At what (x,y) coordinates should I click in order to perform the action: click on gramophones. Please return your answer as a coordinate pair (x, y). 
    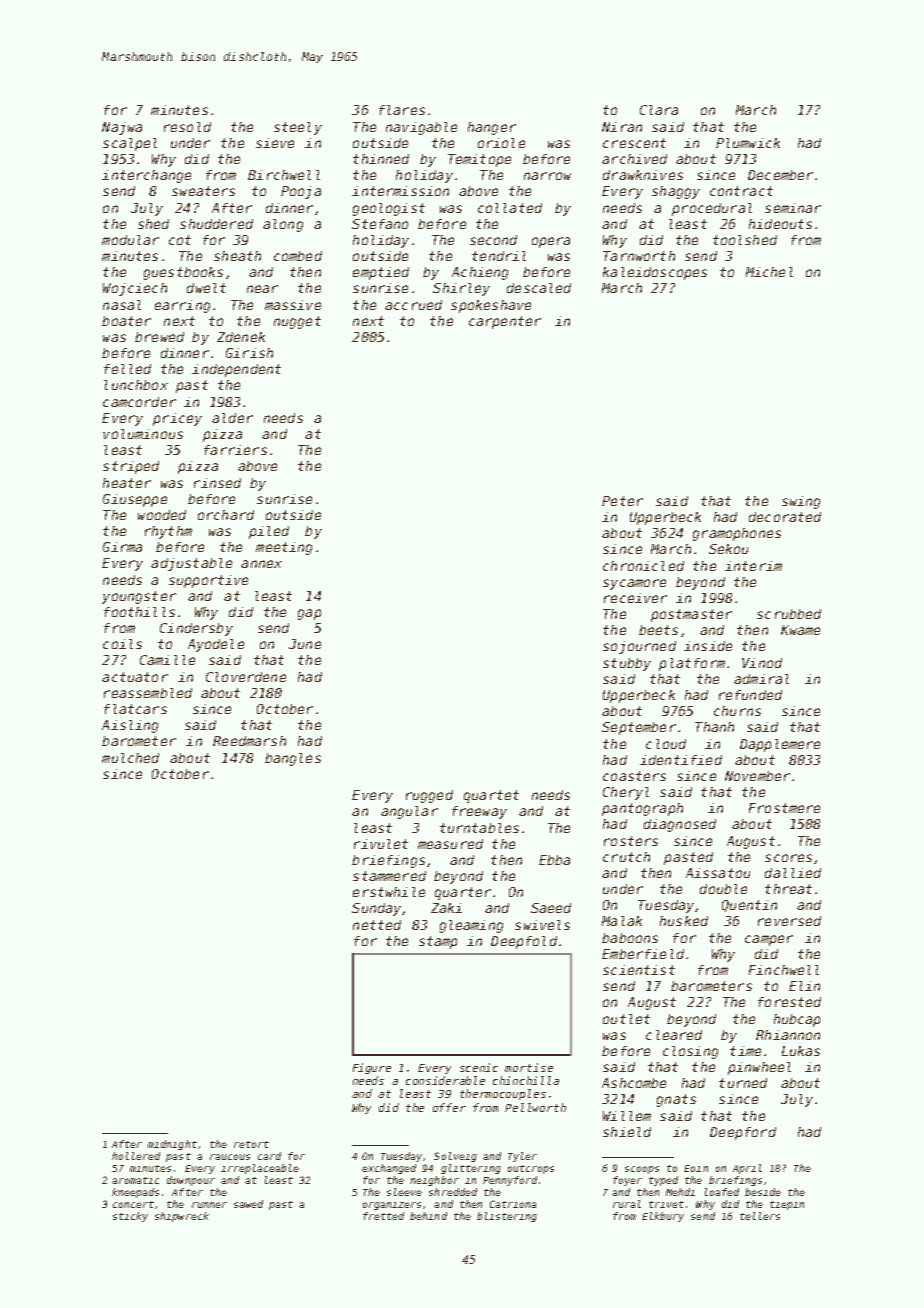
    Looking at the image, I should click on (737, 534).
